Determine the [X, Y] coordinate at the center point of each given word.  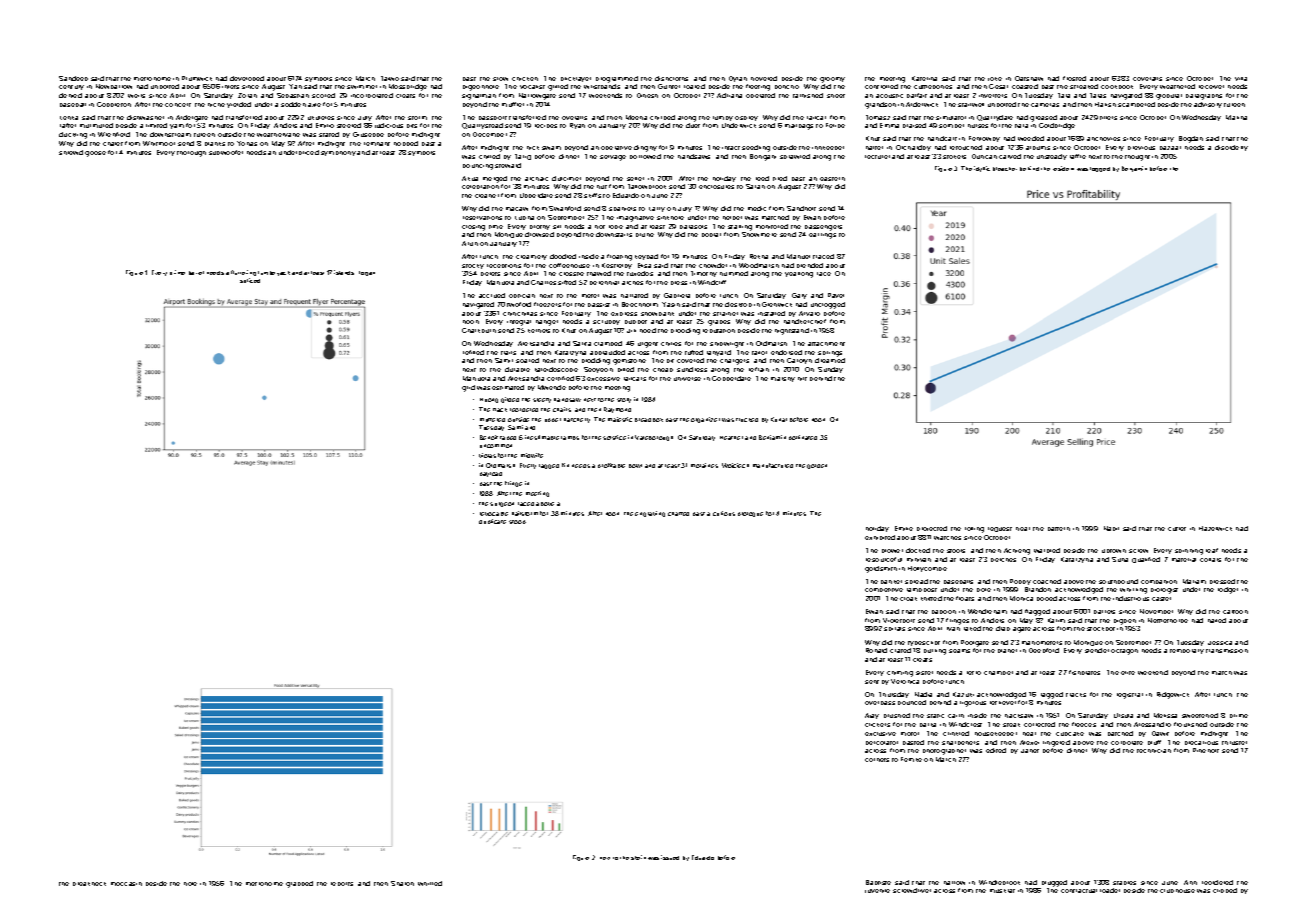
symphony [338, 153]
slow [500, 79]
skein [638, 857]
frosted [1074, 78]
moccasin [126, 884]
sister [924, 673]
